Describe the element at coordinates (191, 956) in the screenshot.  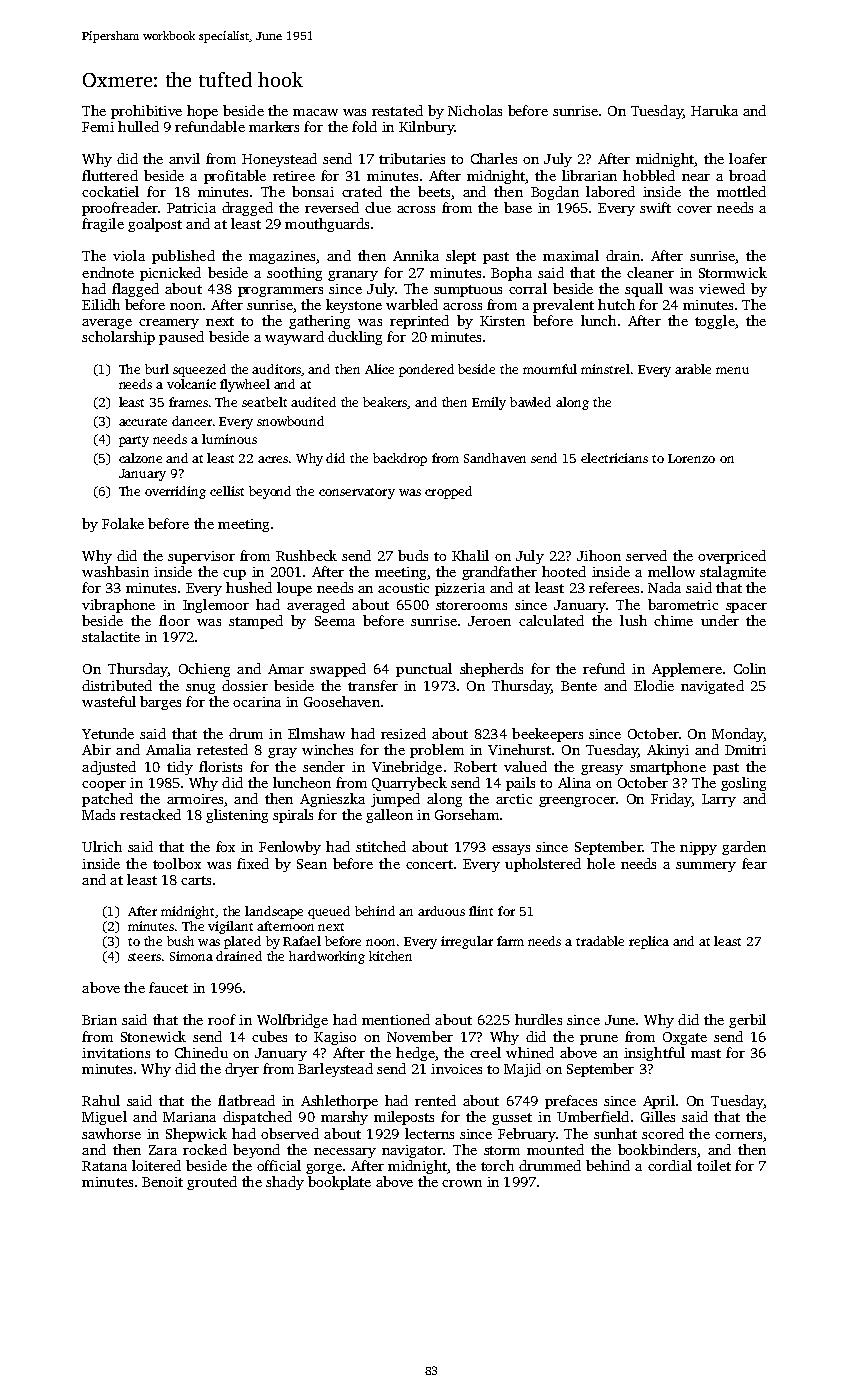
I see `Simona` at that location.
